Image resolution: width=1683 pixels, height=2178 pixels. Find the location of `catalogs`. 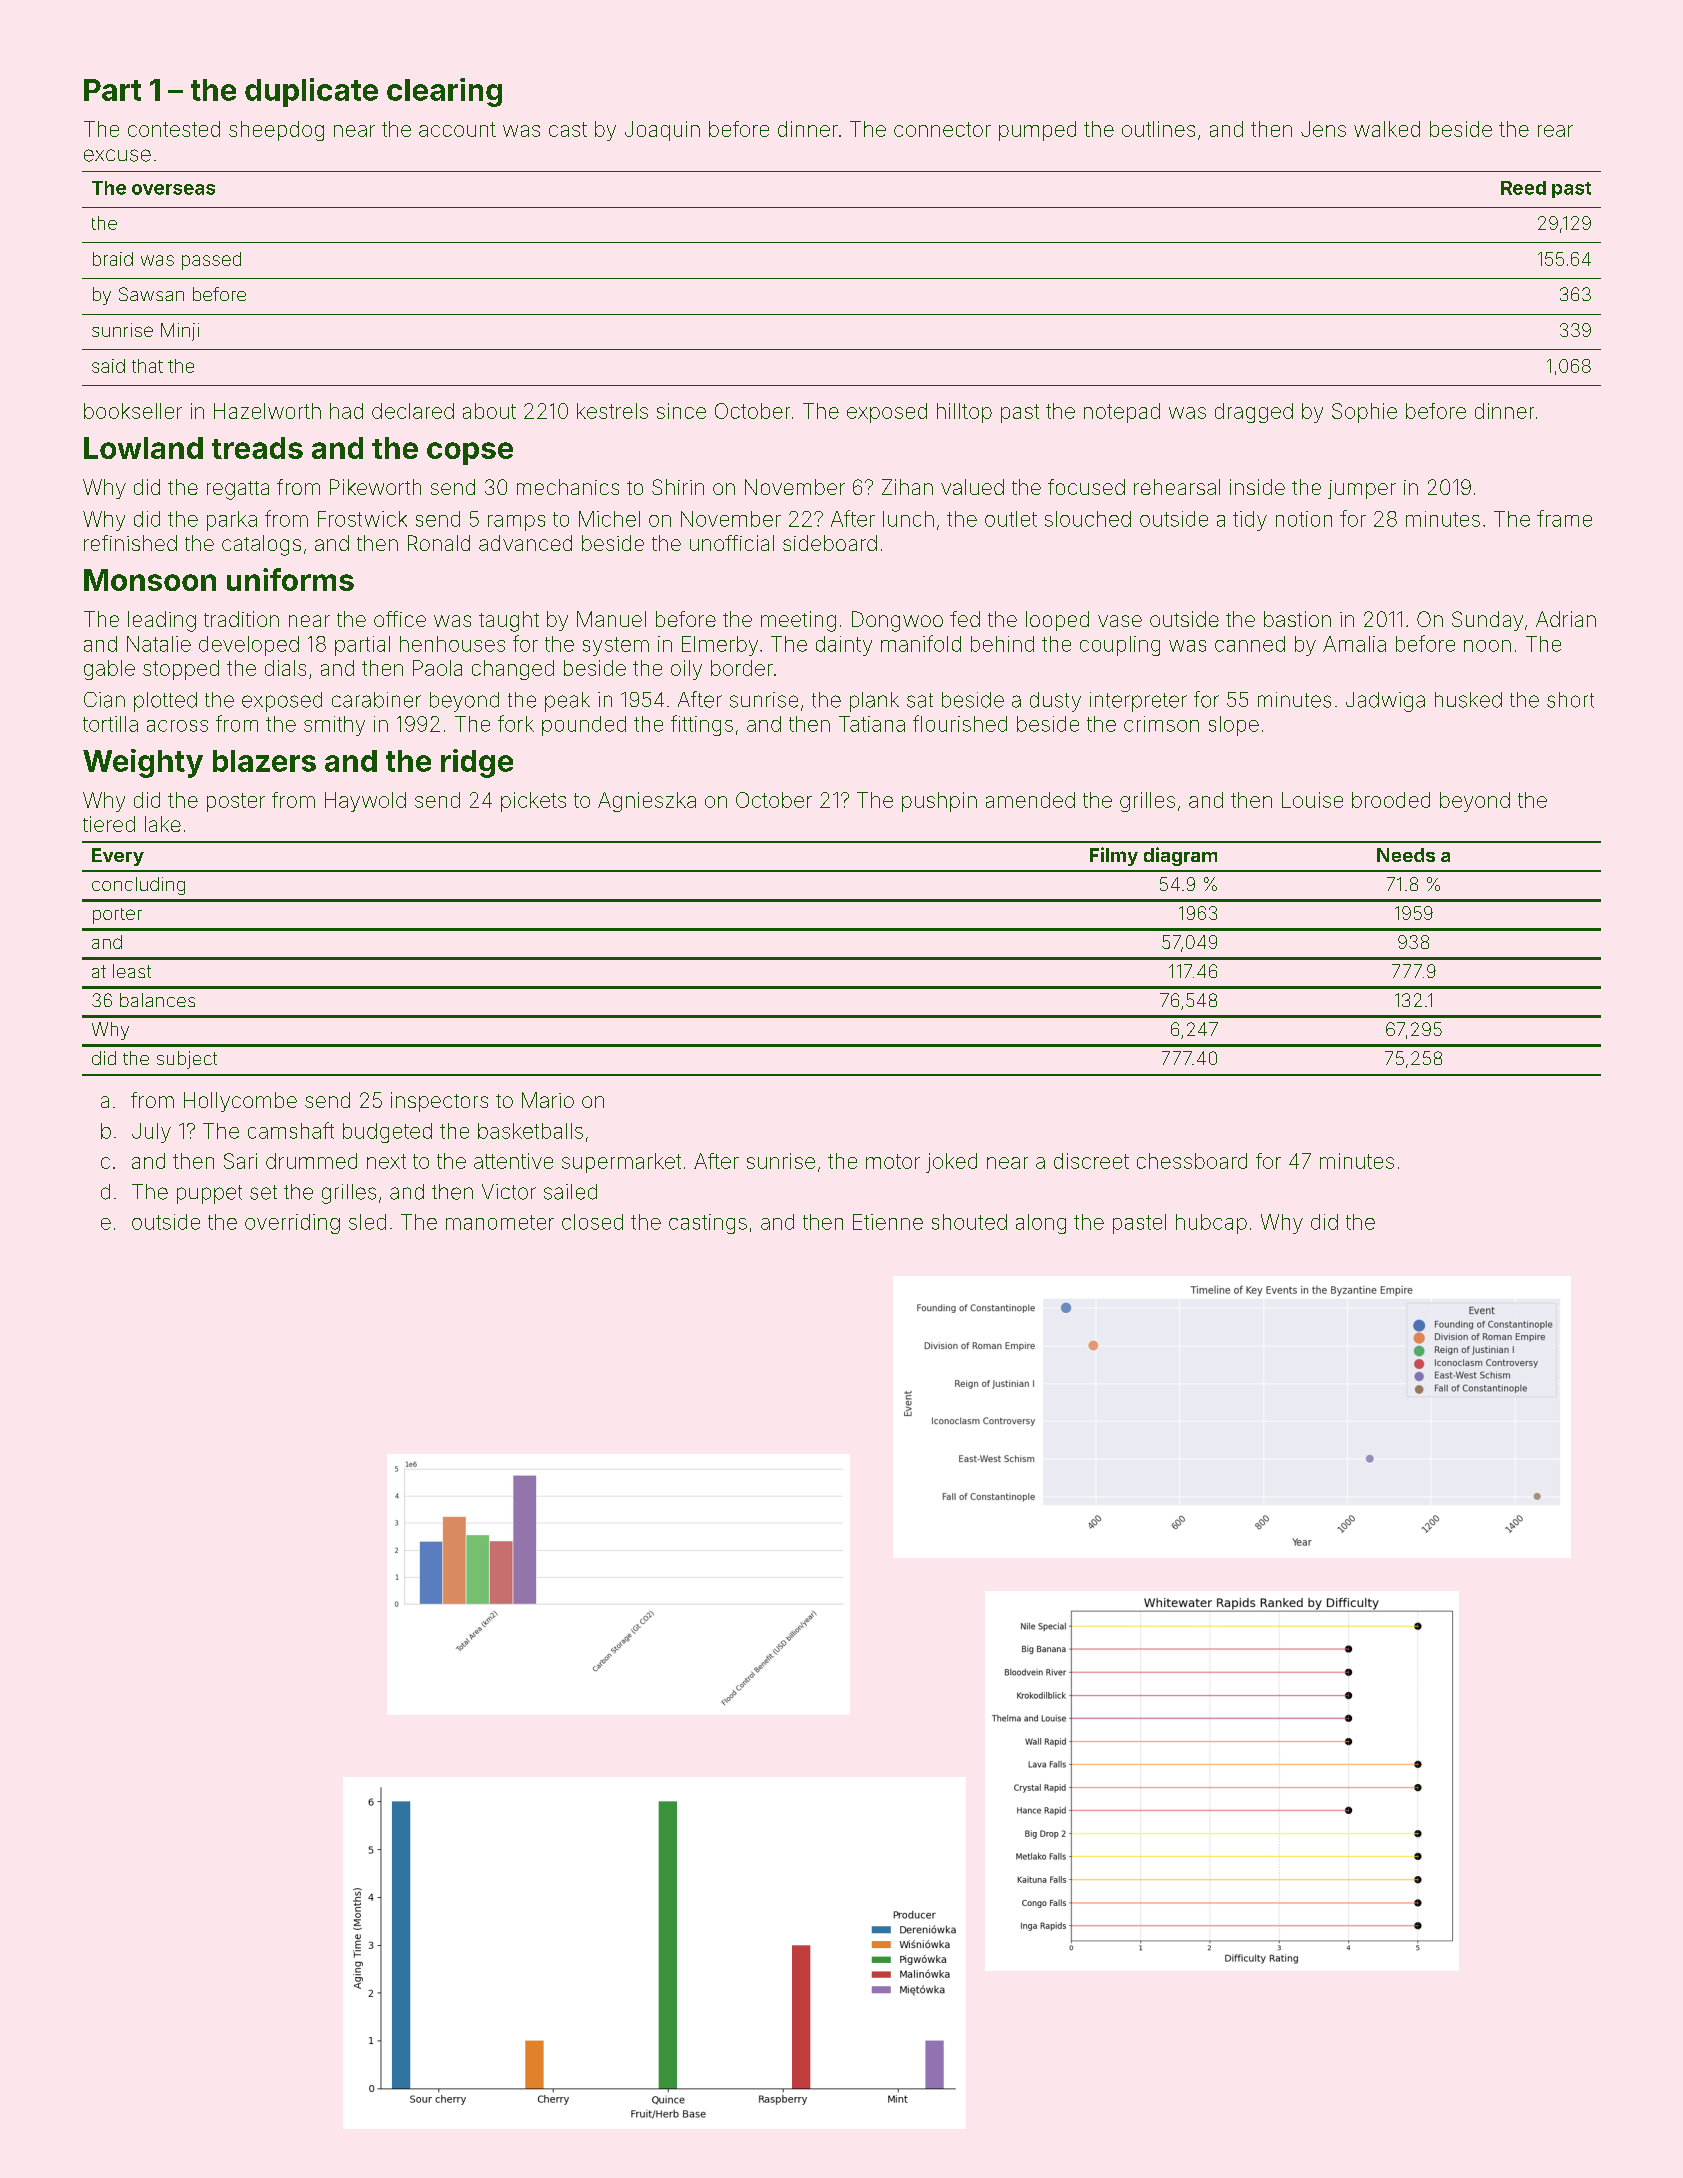

catalogs is located at coordinates (261, 545).
